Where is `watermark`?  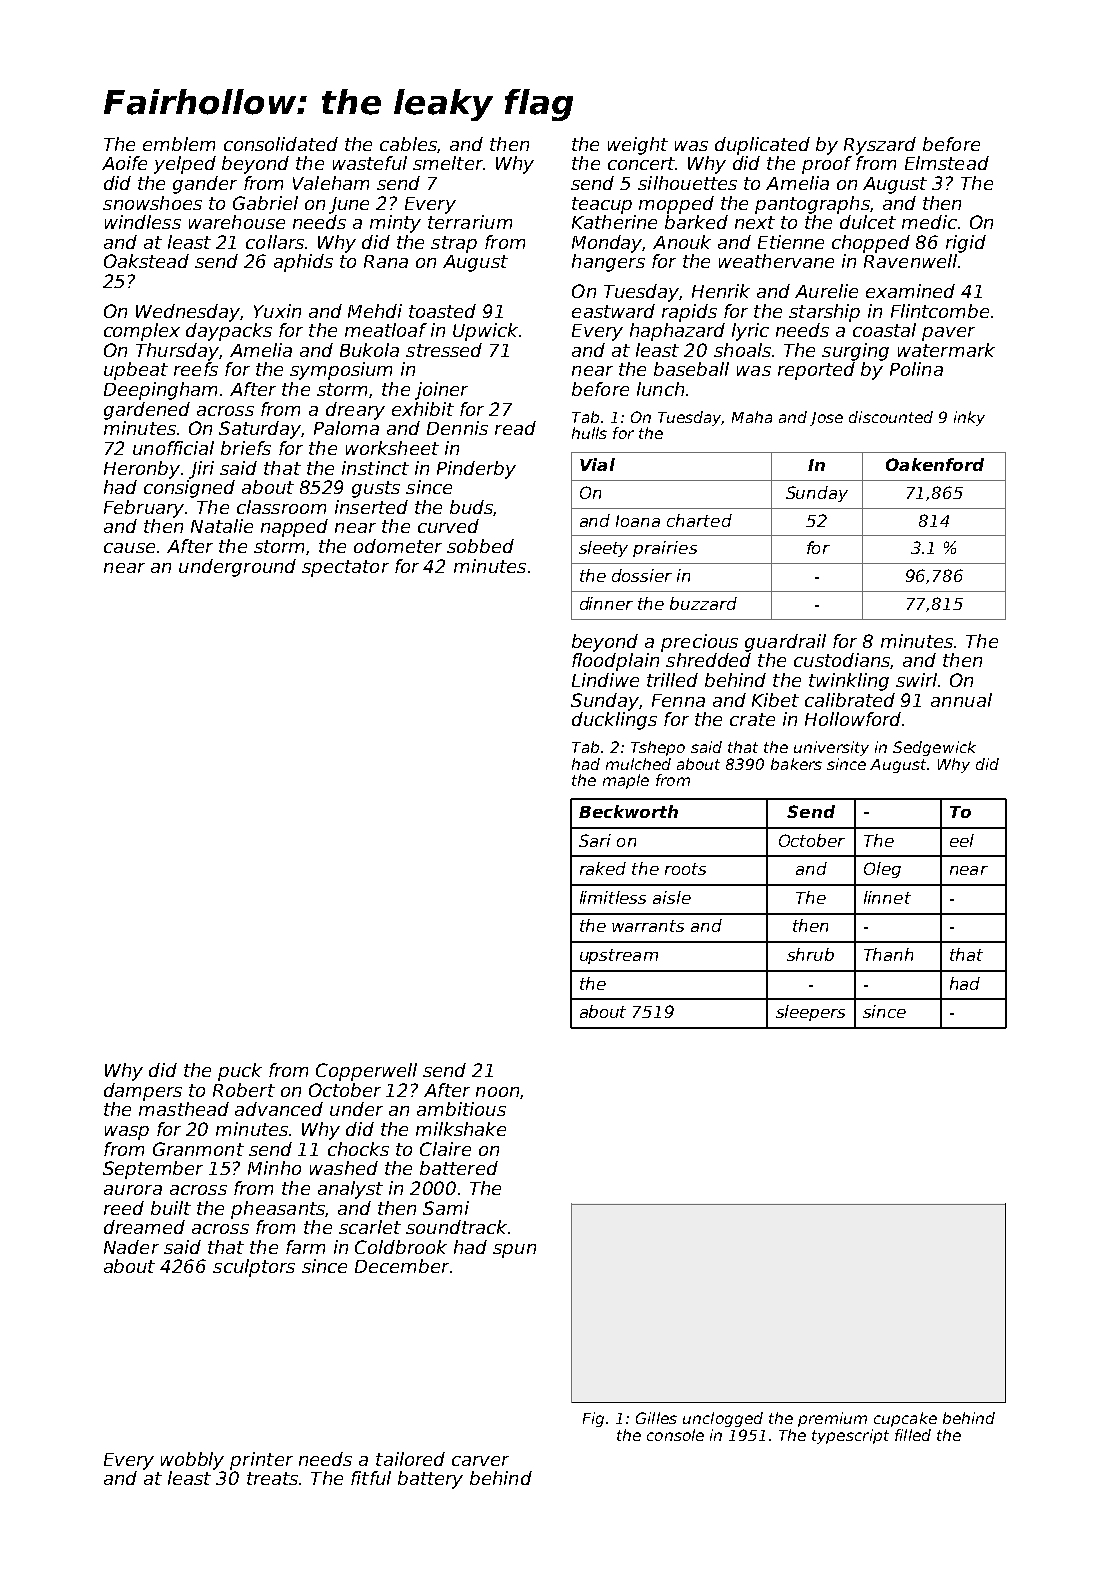 watermark is located at coordinates (946, 350).
